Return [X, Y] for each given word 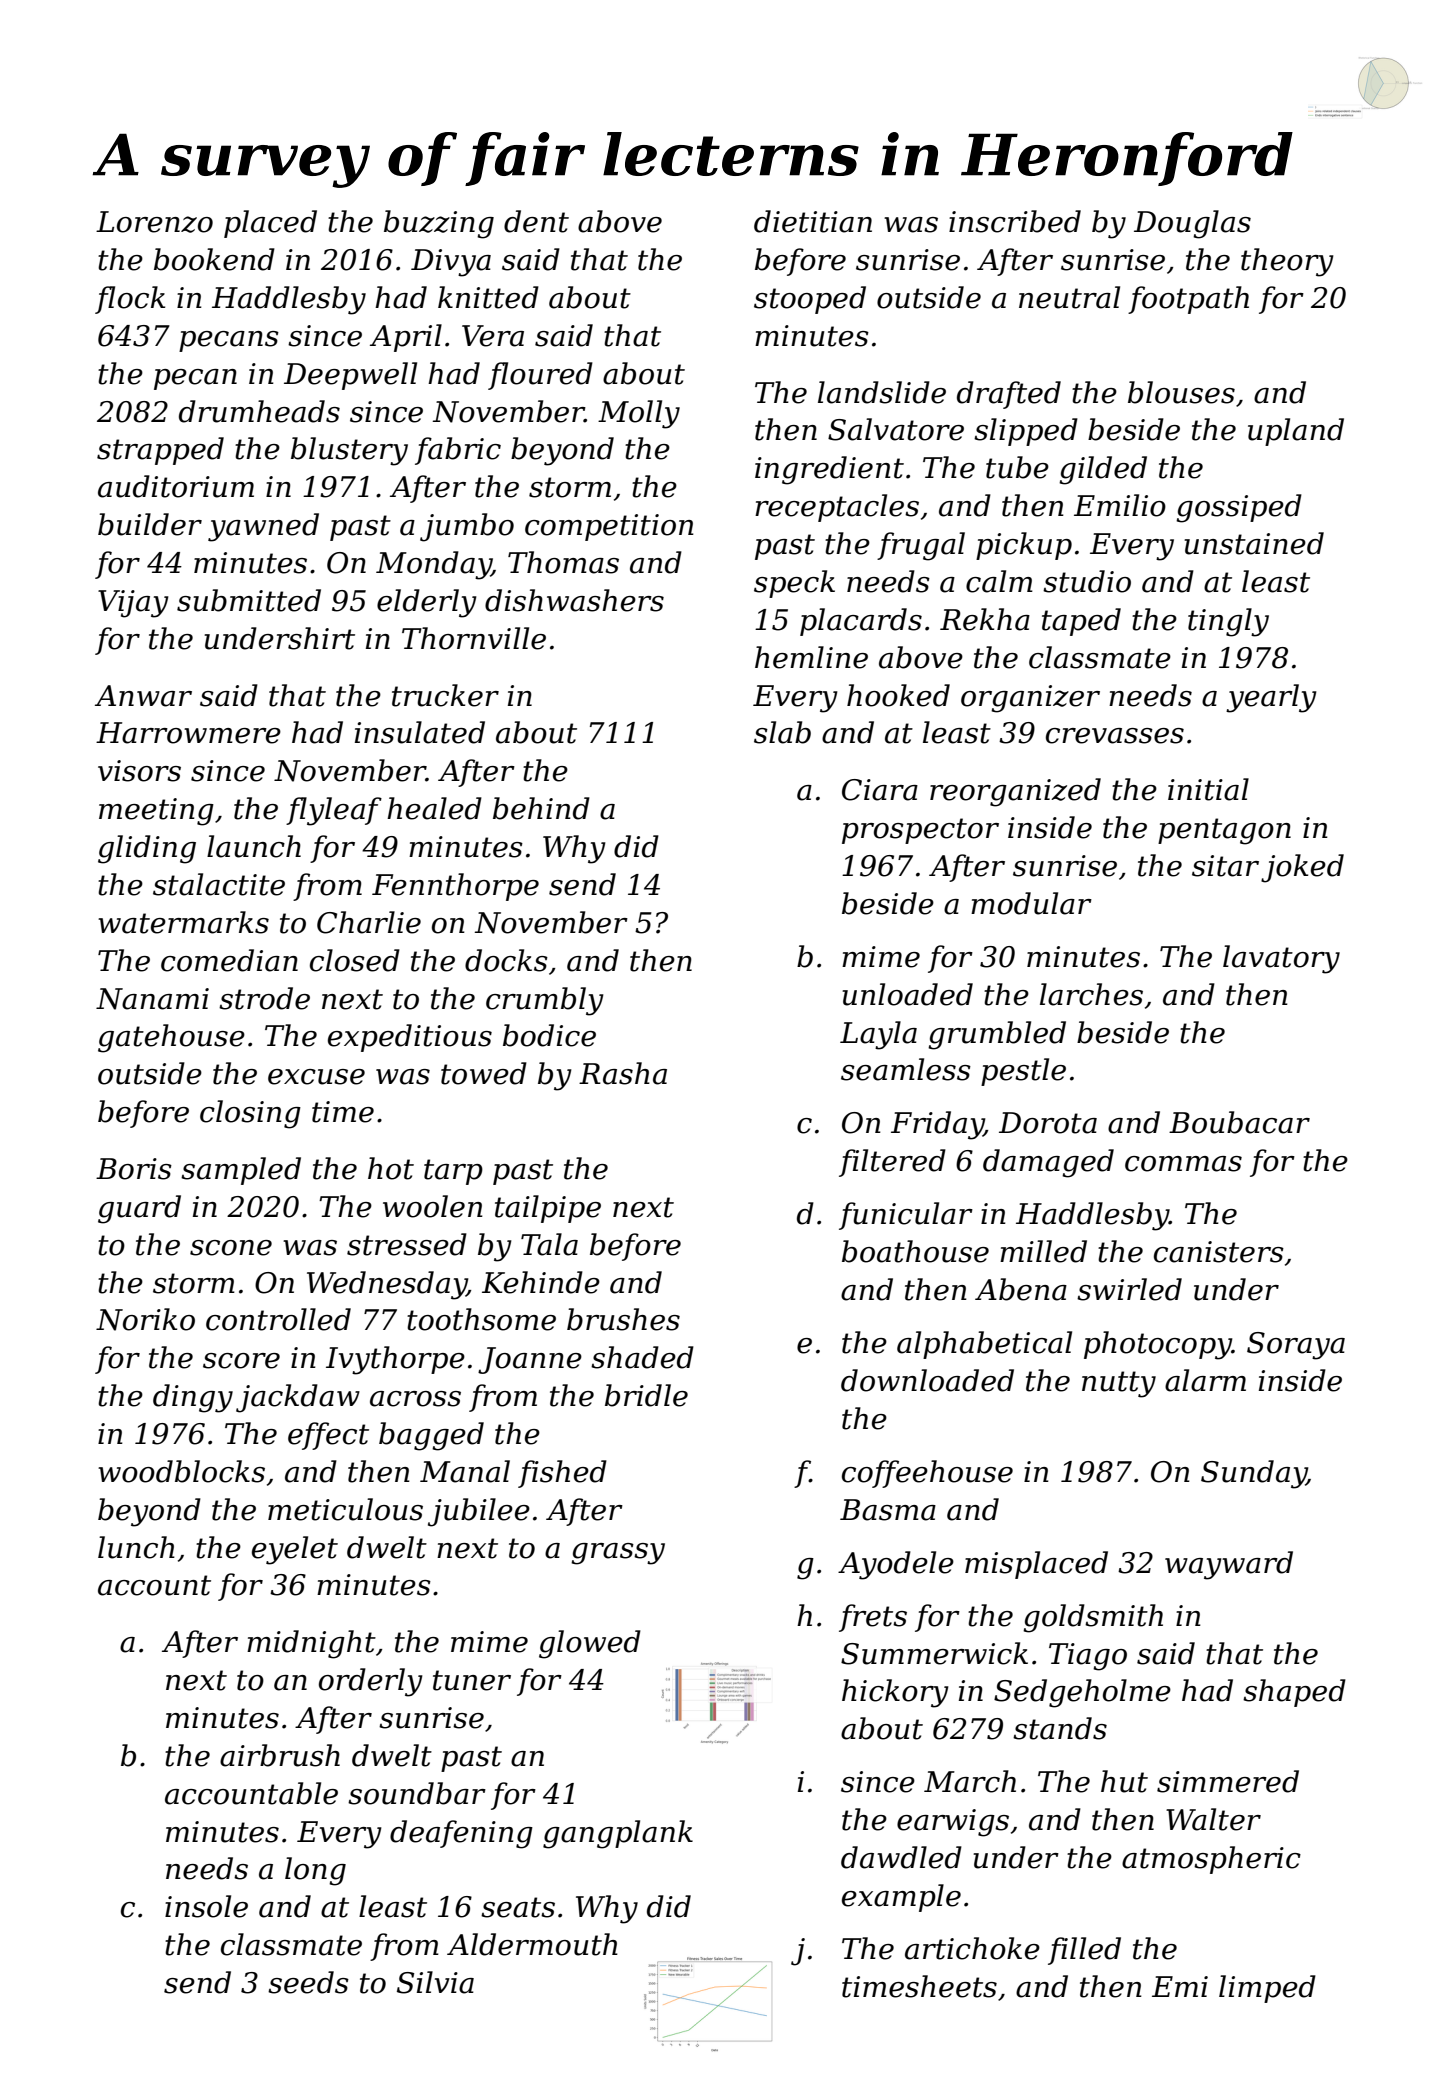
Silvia [435, 1982]
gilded [1103, 470]
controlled [278, 1319]
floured [540, 376]
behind [541, 808]
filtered [892, 1163]
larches [1091, 994]
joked [1302, 868]
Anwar [143, 696]
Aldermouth [532, 1944]
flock [130, 300]
